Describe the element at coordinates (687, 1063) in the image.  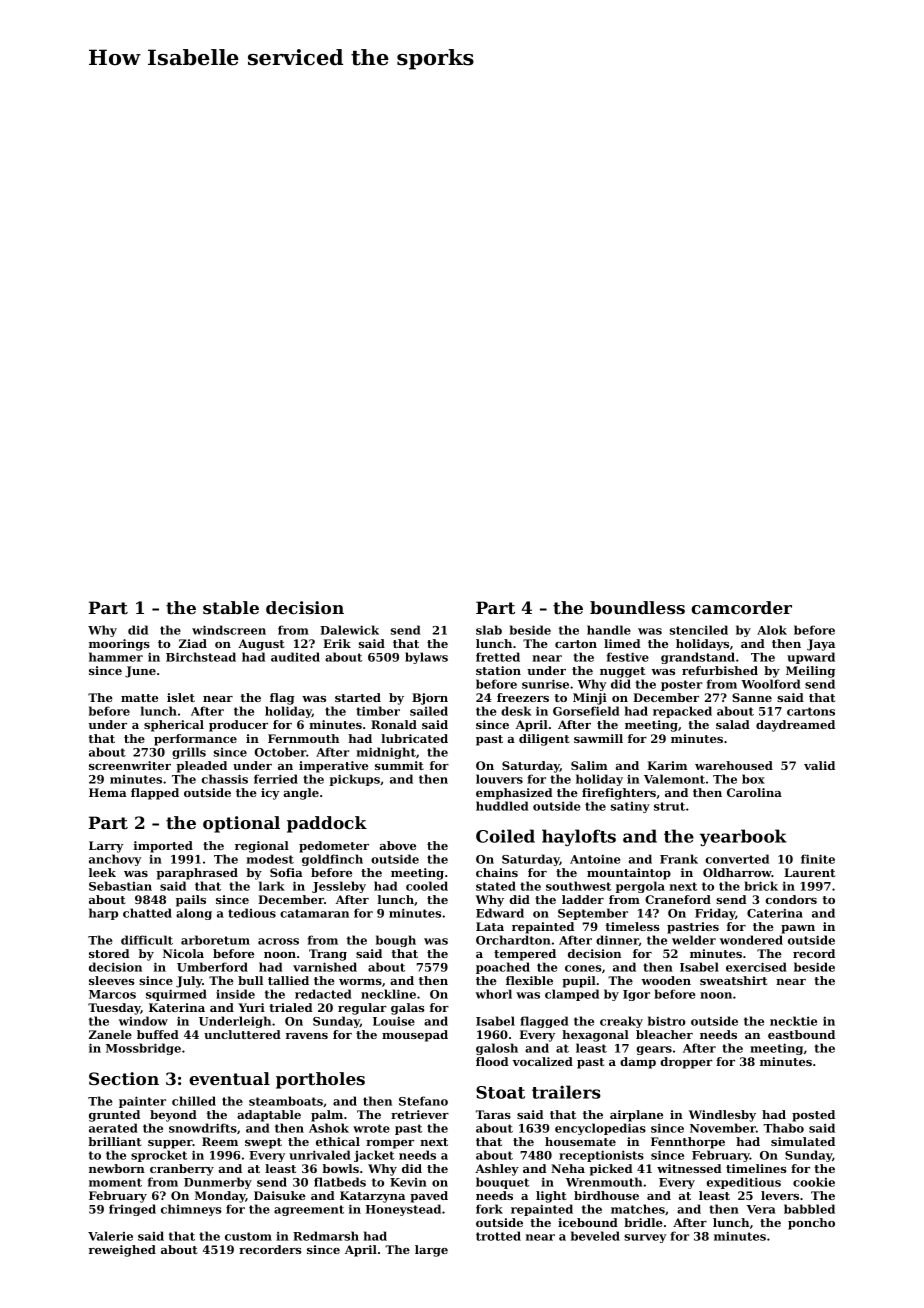
I see `dropper` at that location.
